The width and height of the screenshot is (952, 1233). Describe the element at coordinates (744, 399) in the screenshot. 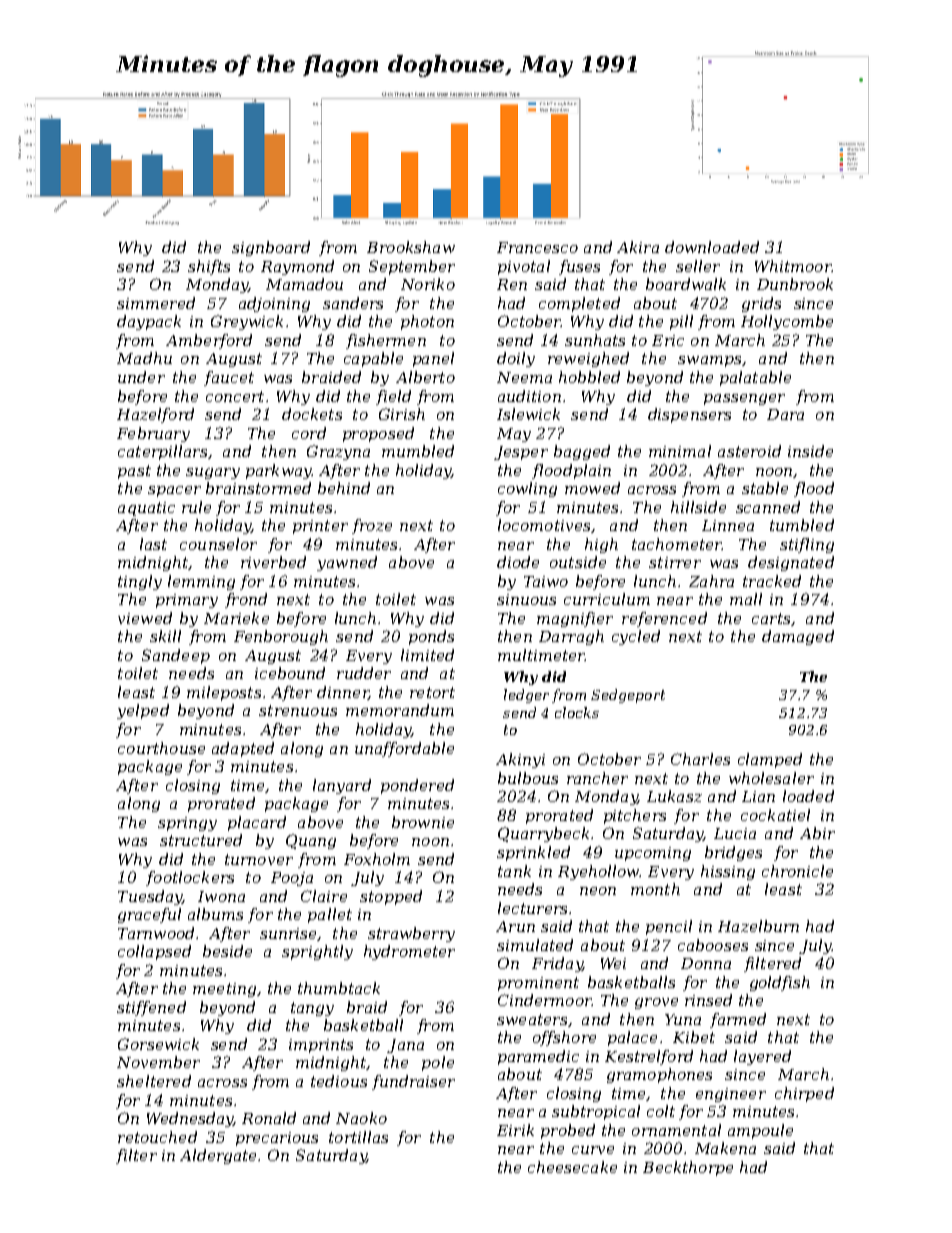

I see `passenger` at that location.
